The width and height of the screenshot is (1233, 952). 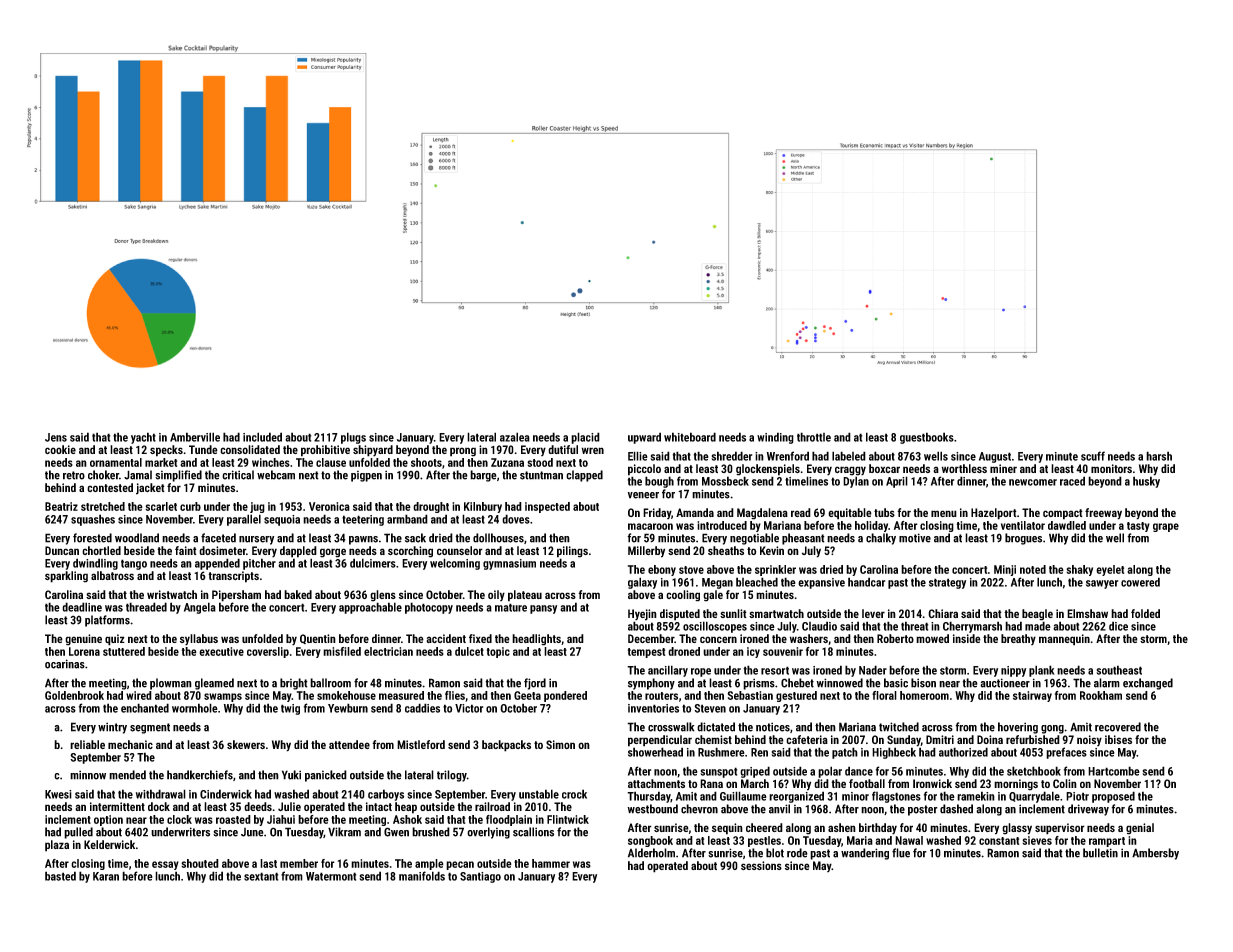 What do you see at coordinates (103, 506) in the screenshot?
I see `stretched` at bounding box center [103, 506].
